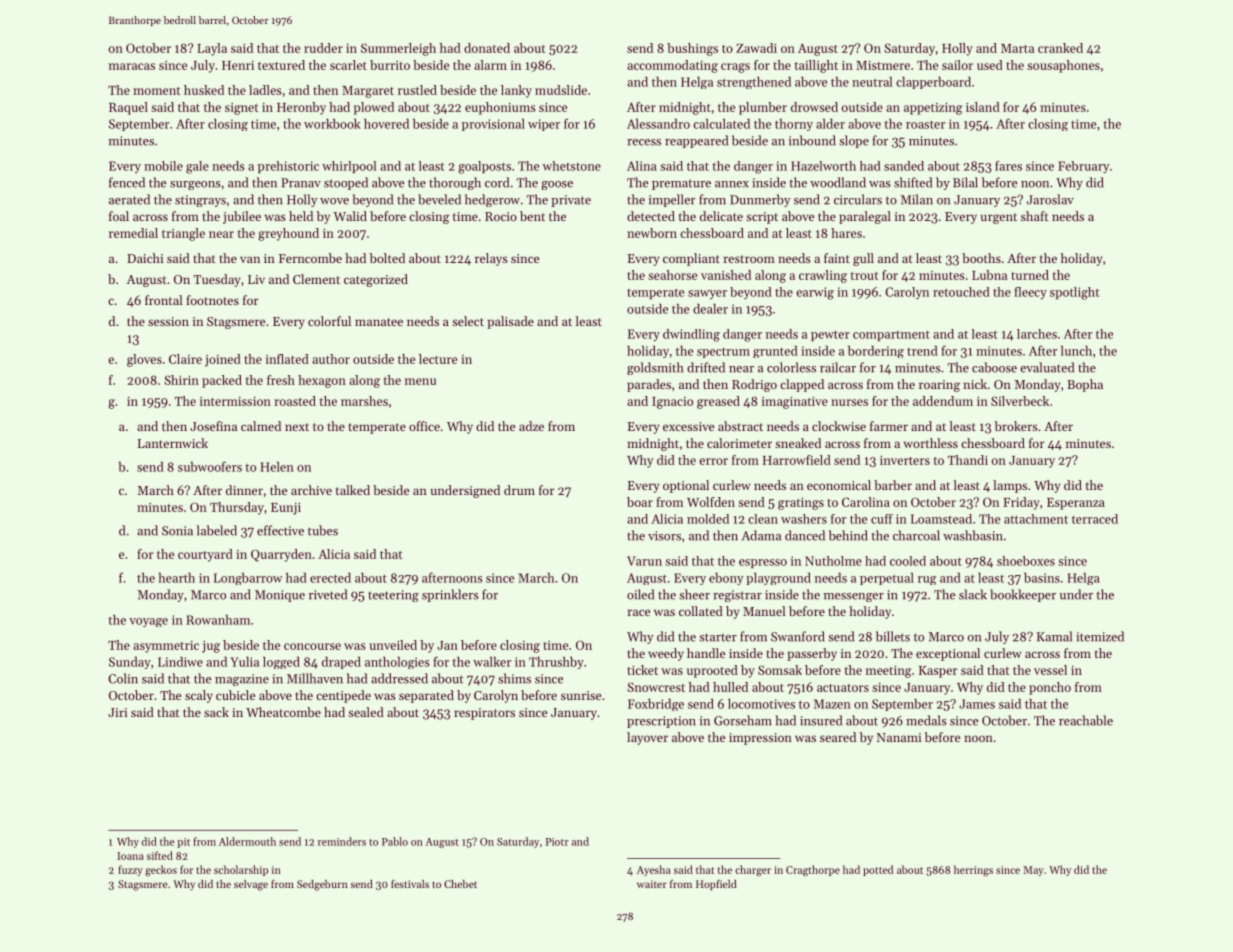 The image size is (1233, 952). What do you see at coordinates (487, 48) in the screenshot?
I see `donated` at bounding box center [487, 48].
